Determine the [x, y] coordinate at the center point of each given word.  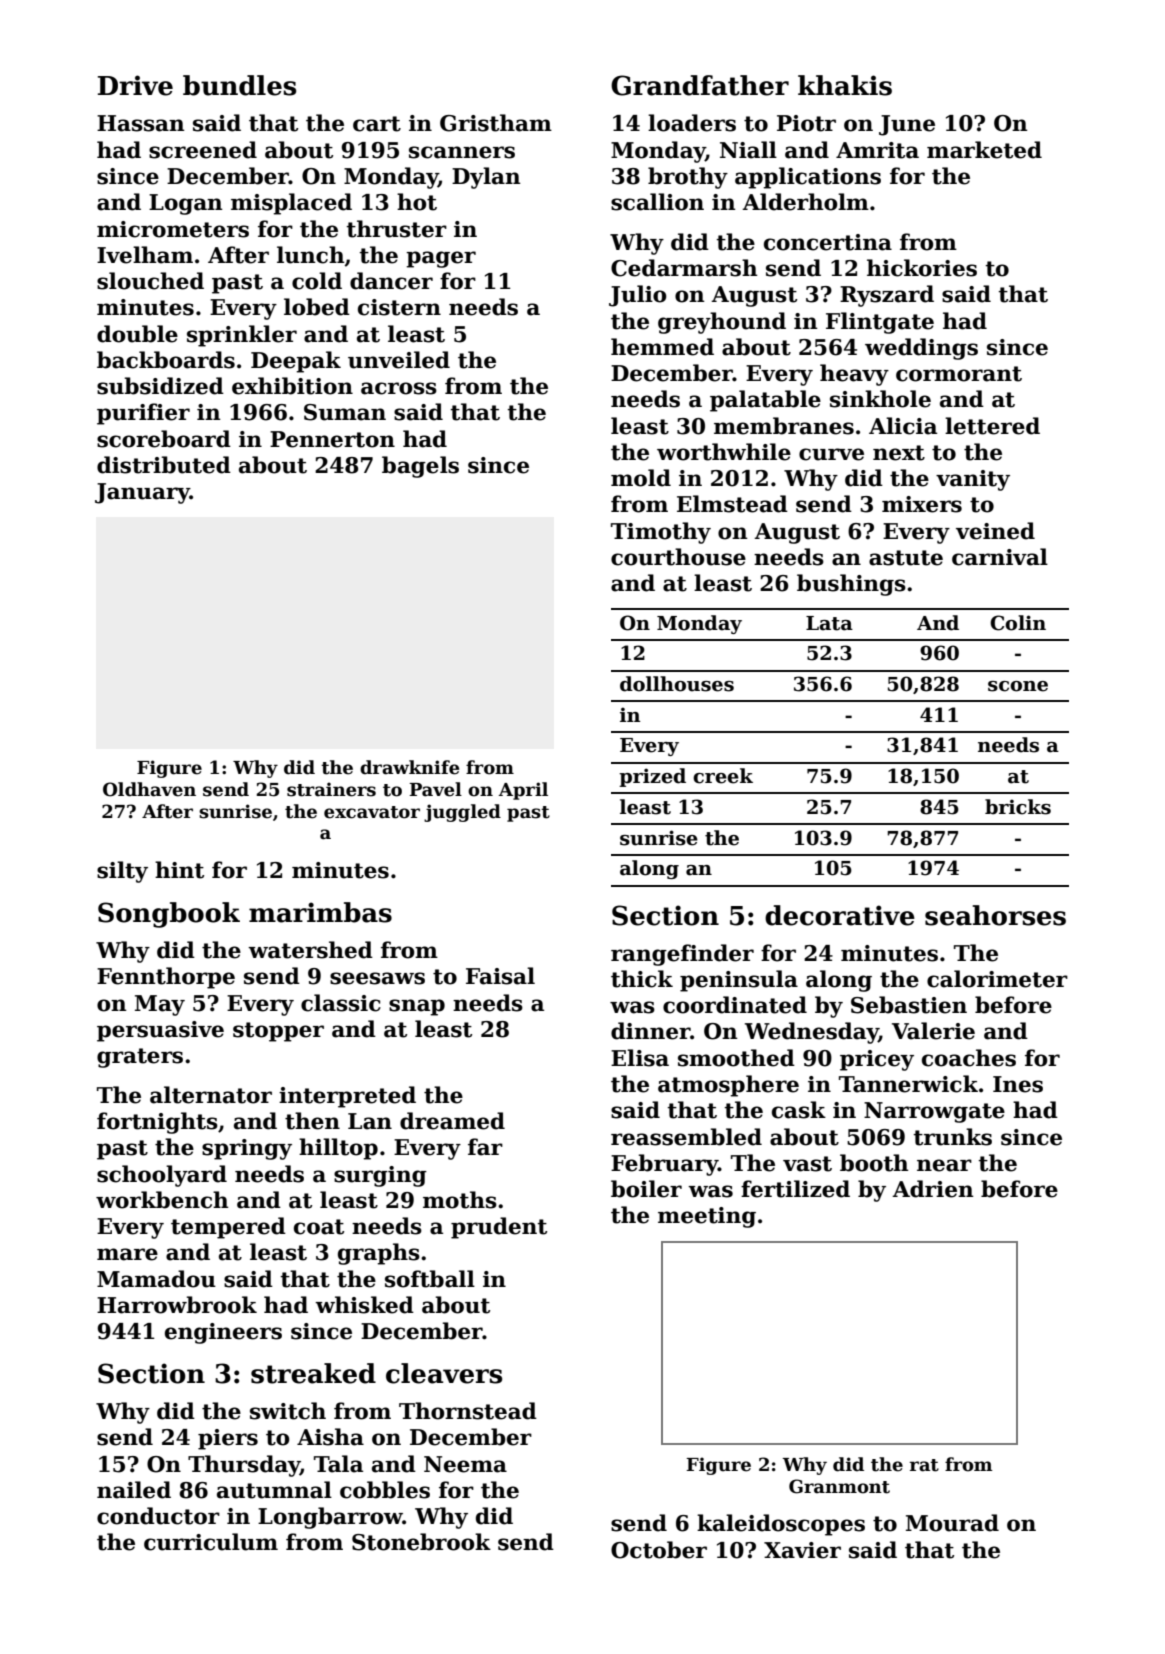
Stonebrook [421, 1542]
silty [122, 872]
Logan [186, 204]
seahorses [995, 915]
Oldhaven [149, 789]
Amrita [877, 150]
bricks [1018, 807]
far [485, 1147]
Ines [1018, 1084]
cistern [399, 307]
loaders [692, 123]
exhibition [292, 386]
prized [652, 777]
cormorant [959, 374]
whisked [364, 1305]
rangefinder [682, 955]
